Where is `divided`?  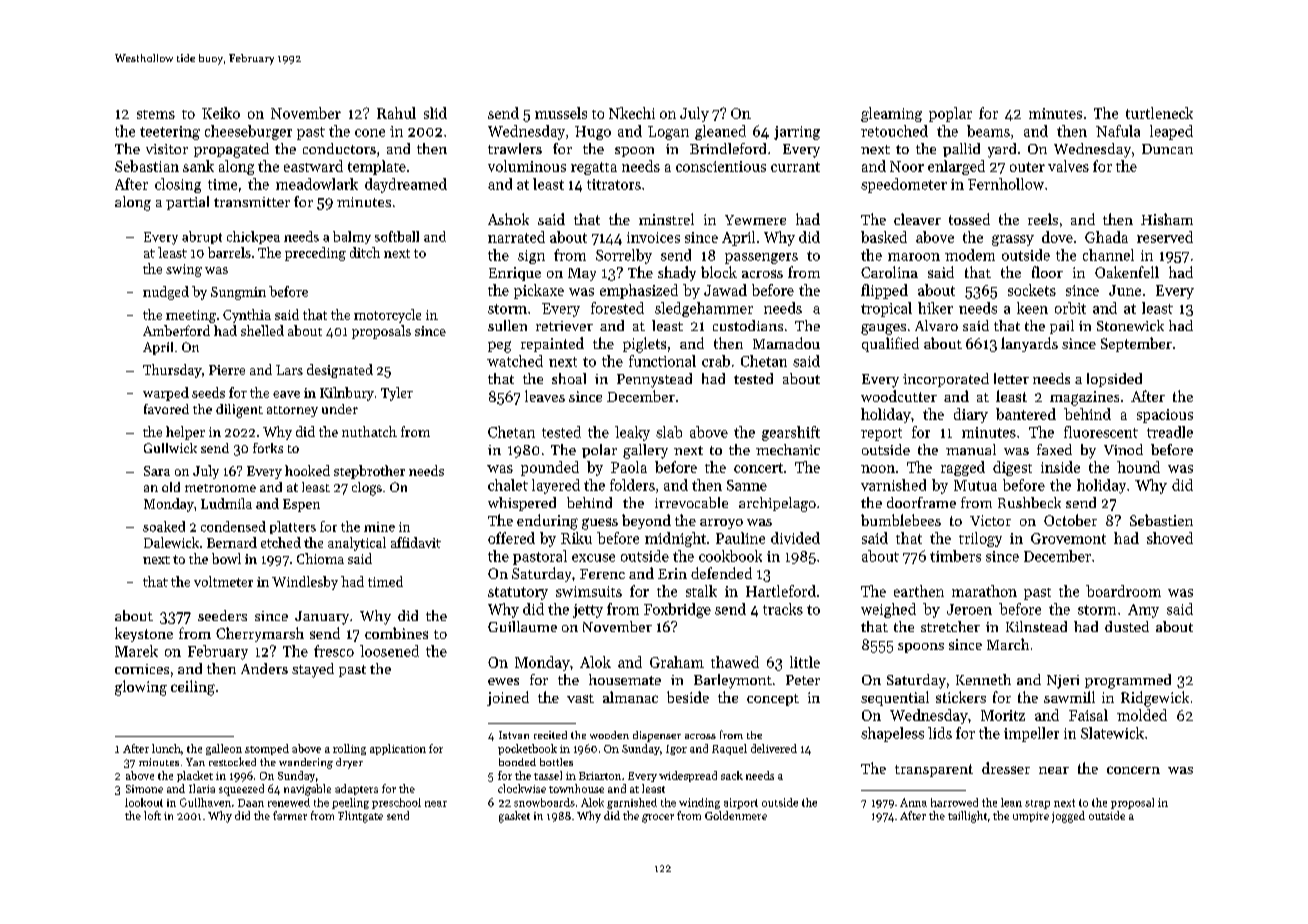
divided is located at coordinates (795, 538).
